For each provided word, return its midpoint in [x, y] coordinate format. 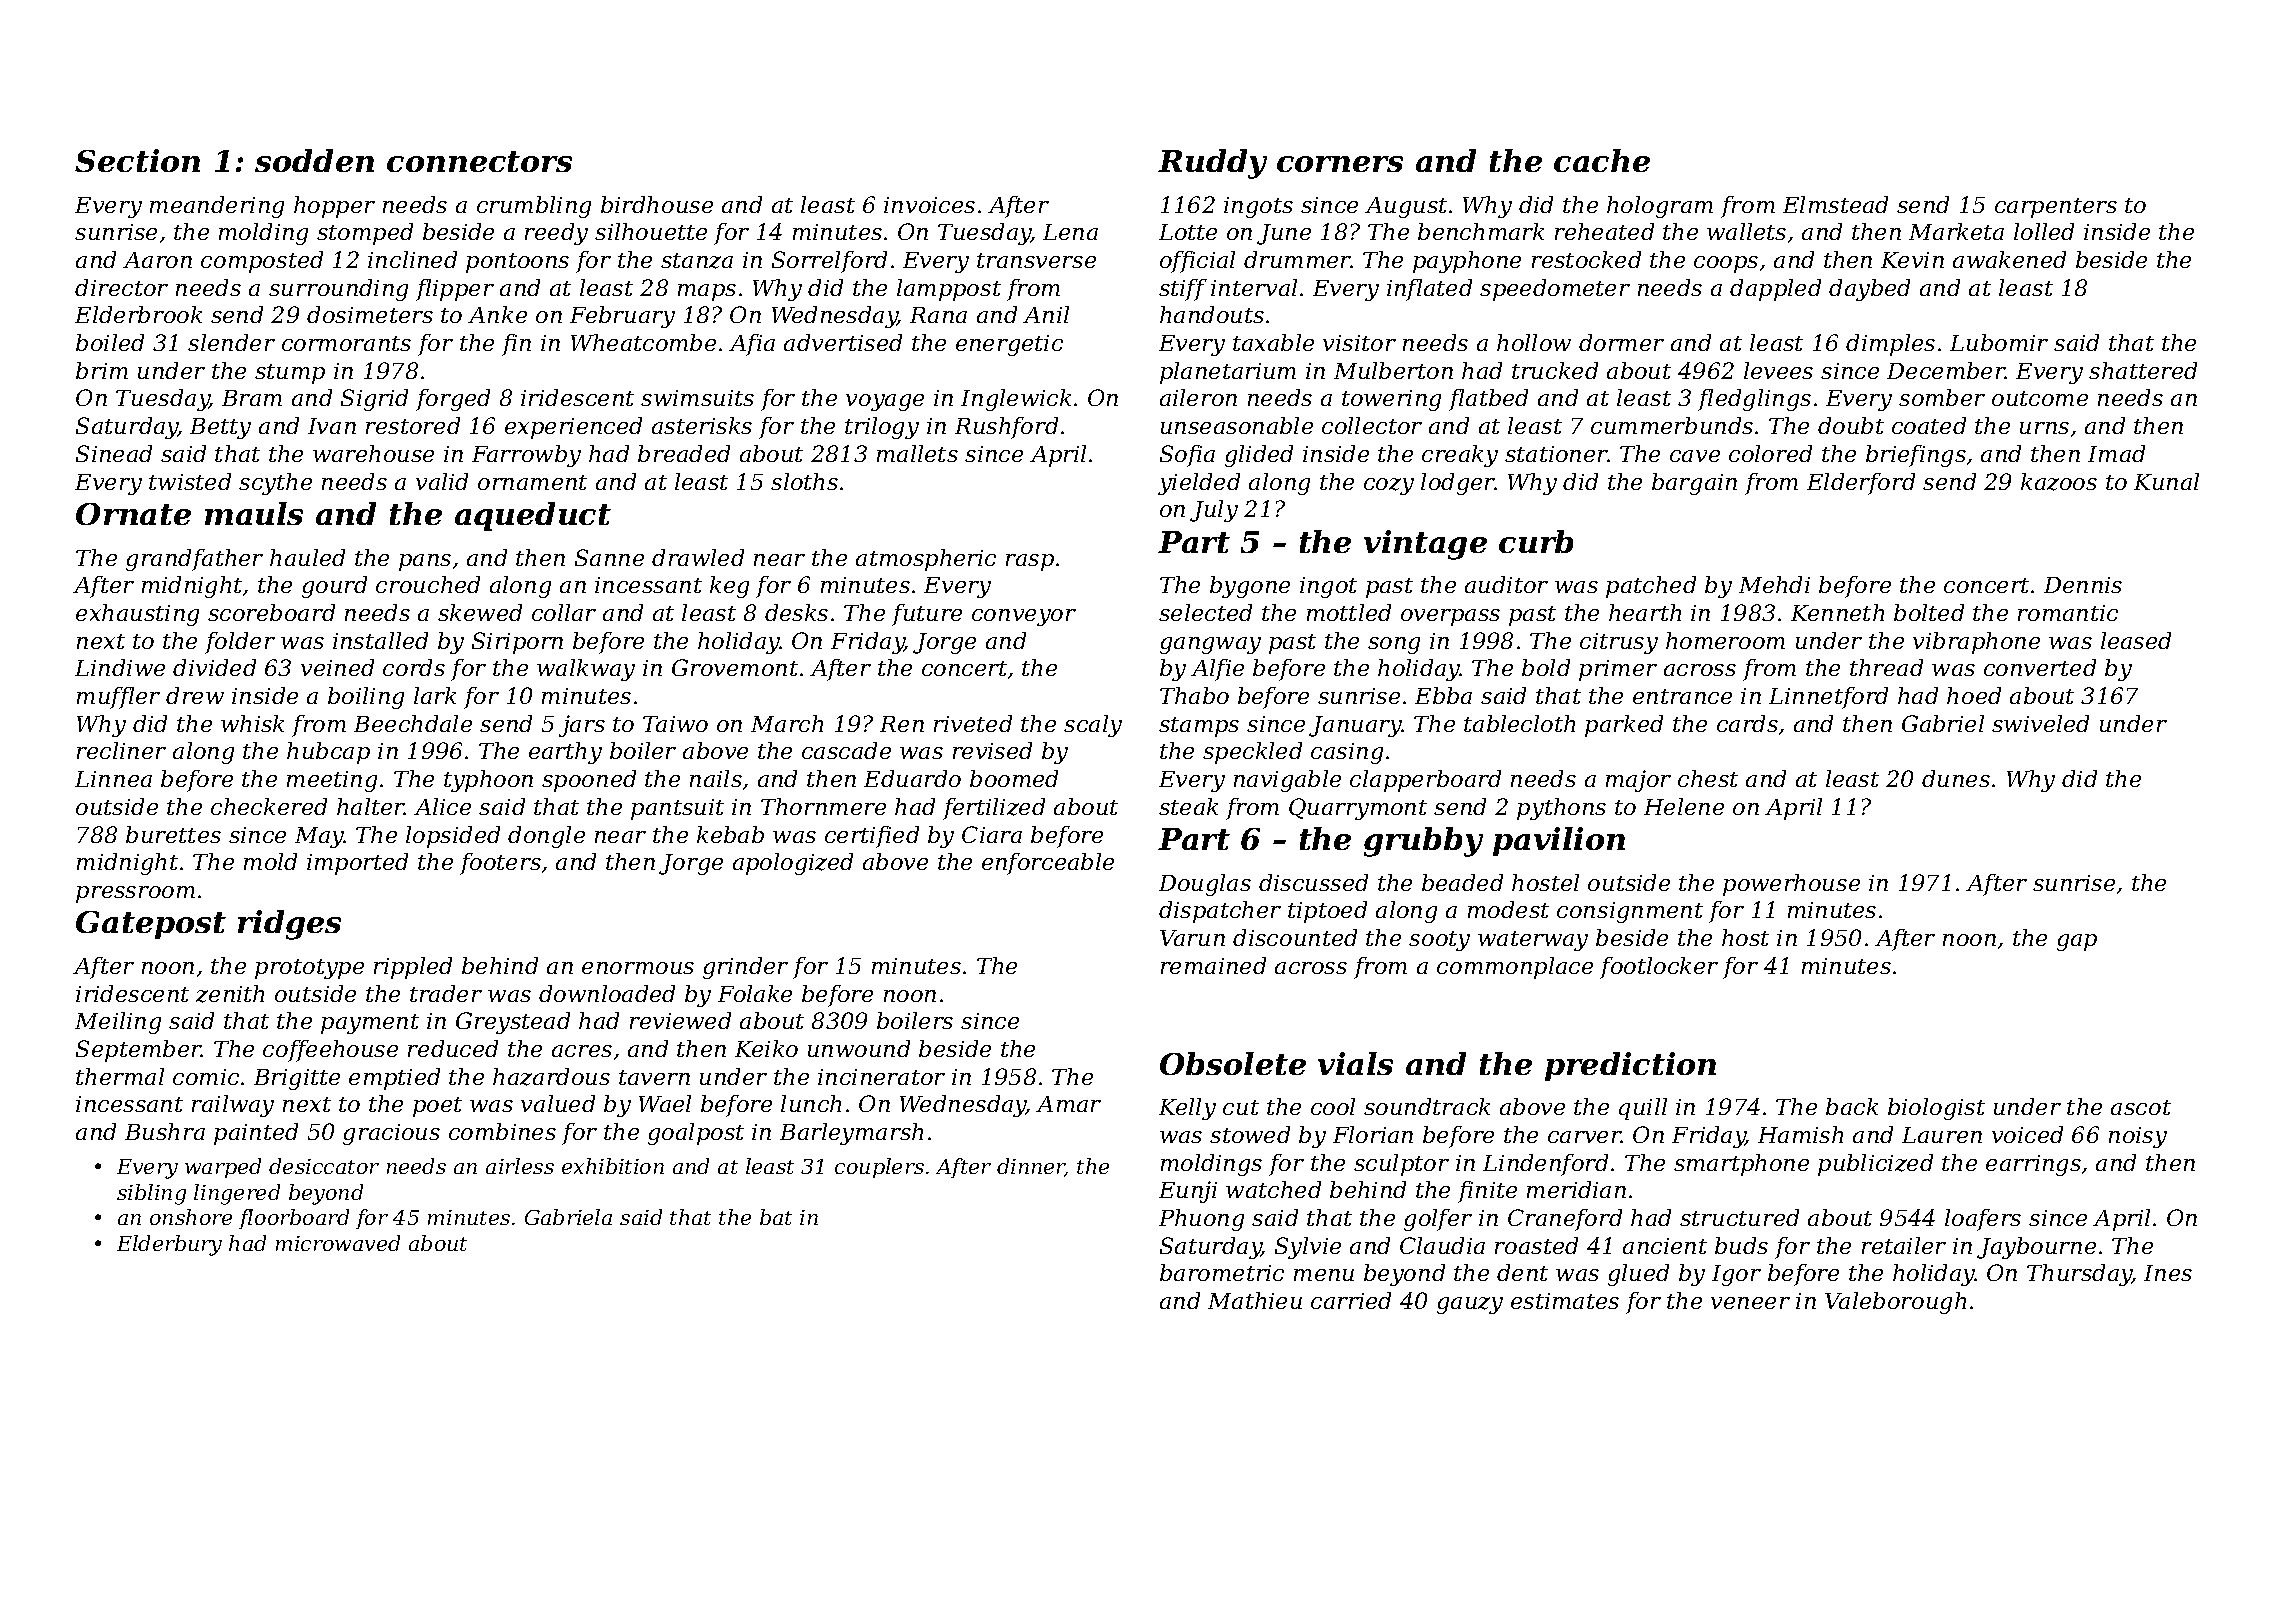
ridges [289, 925]
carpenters [2056, 208]
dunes [1956, 778]
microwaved [338, 1243]
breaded [684, 453]
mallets [917, 453]
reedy [556, 234]
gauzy [1470, 1305]
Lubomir [1999, 342]
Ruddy [1212, 164]
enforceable [1048, 864]
